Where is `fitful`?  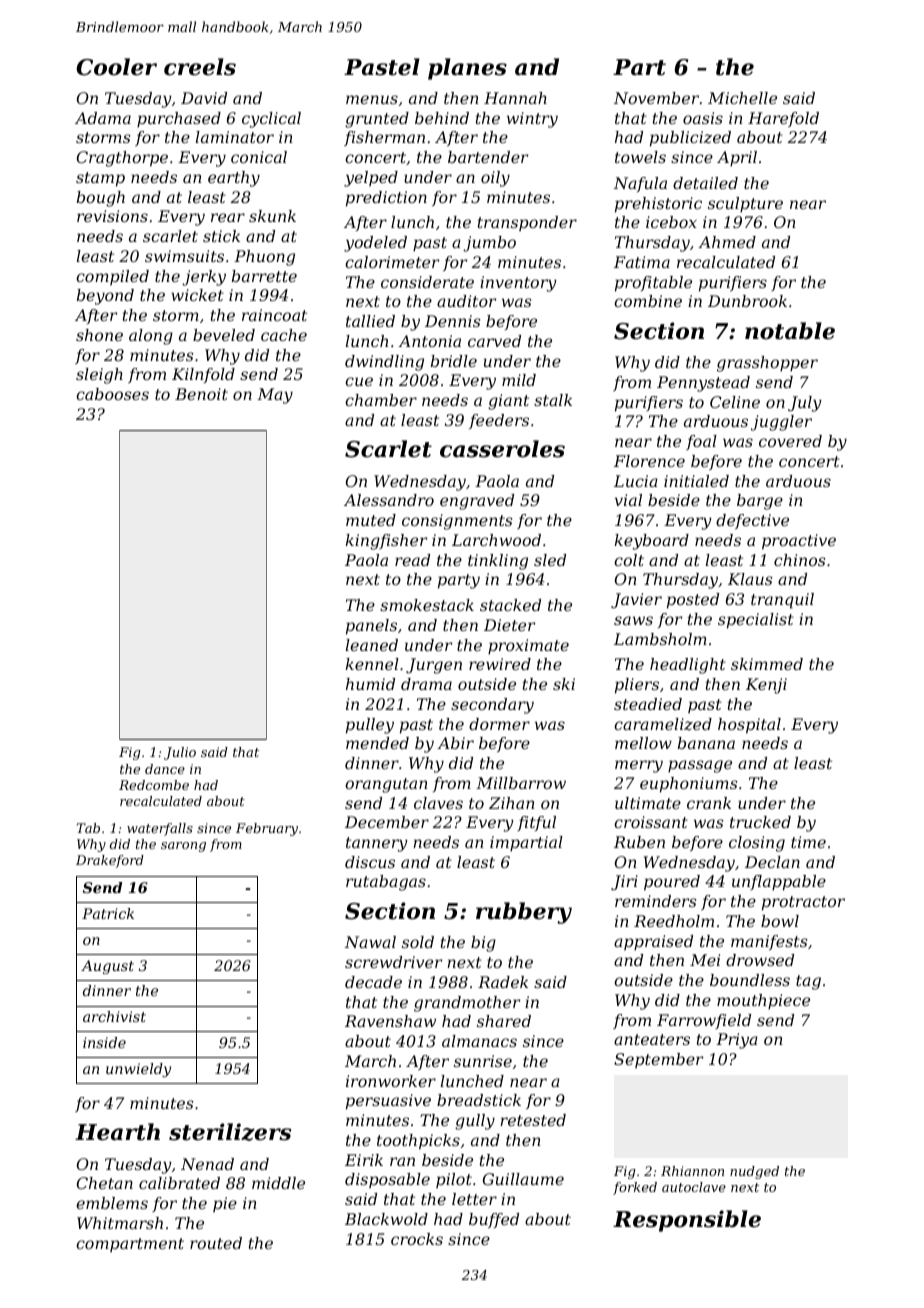 fitful is located at coordinates (536, 823).
